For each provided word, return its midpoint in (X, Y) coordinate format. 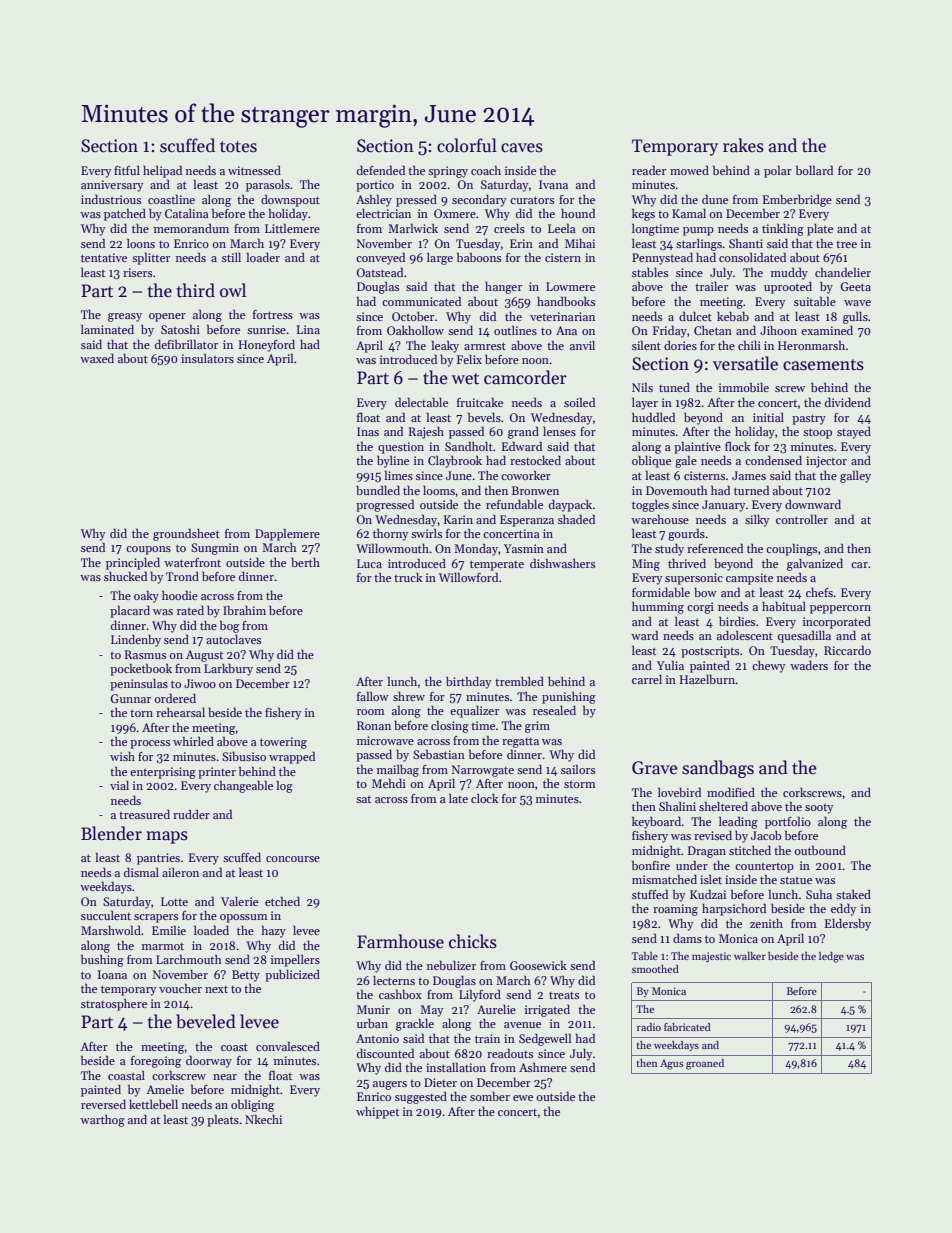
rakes (743, 145)
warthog (102, 1120)
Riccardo (847, 650)
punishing (569, 697)
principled (133, 563)
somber (490, 1096)
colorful (467, 145)
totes (238, 147)
